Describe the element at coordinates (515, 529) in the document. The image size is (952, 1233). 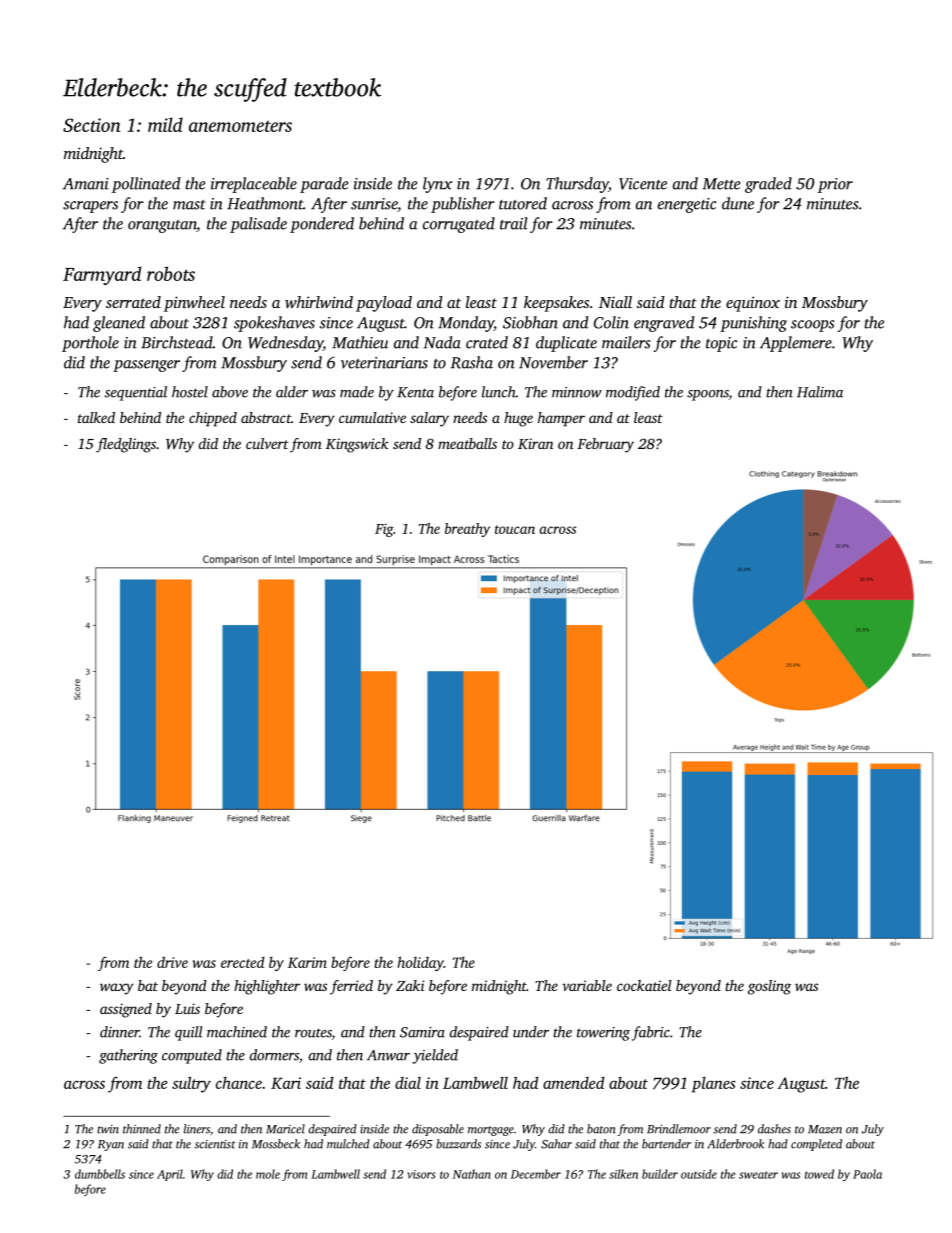
I see `toucan` at that location.
